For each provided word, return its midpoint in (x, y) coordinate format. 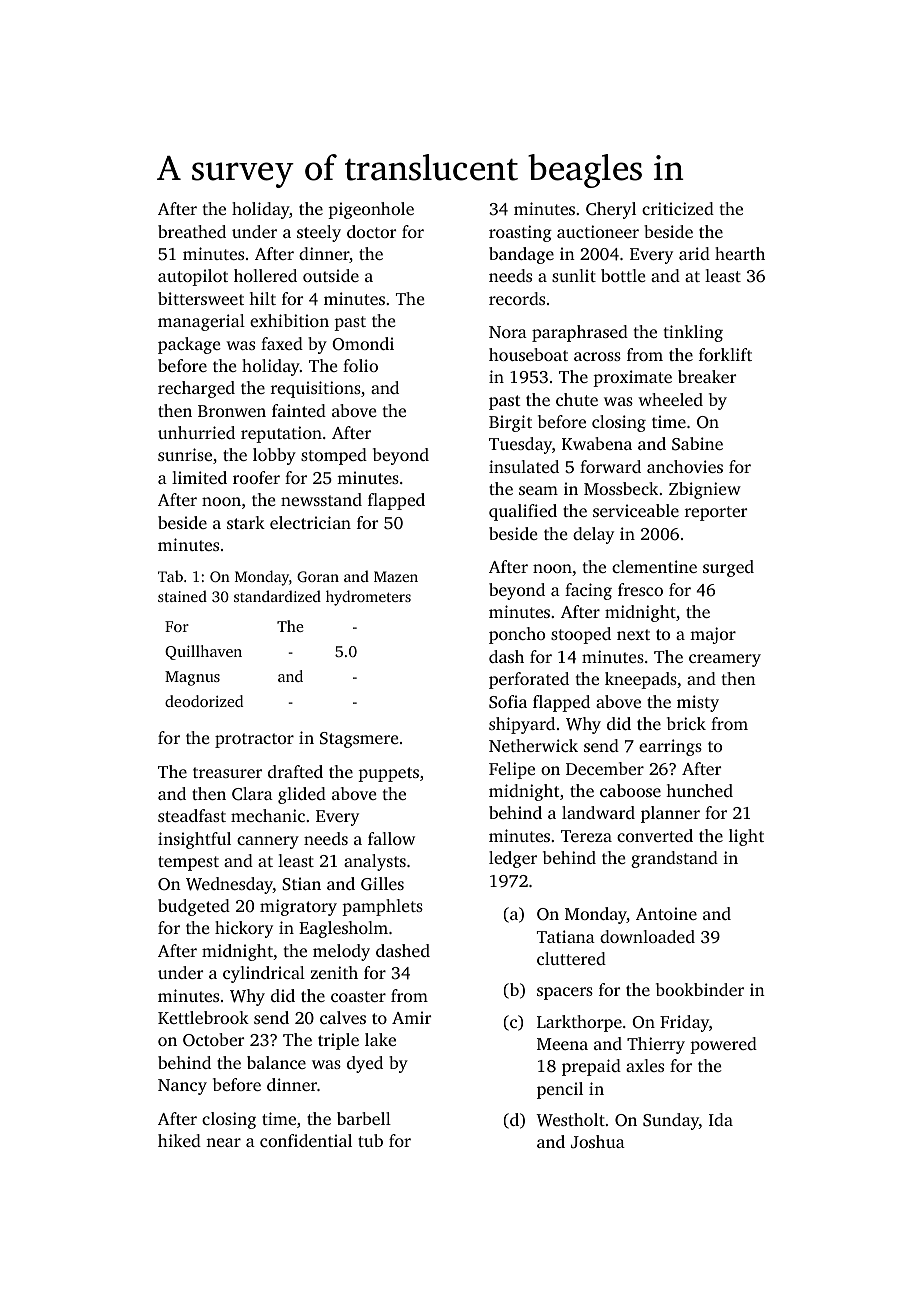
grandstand (674, 859)
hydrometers (368, 598)
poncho (517, 635)
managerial (201, 322)
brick (686, 723)
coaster (358, 996)
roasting (520, 233)
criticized (678, 208)
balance (276, 1062)
